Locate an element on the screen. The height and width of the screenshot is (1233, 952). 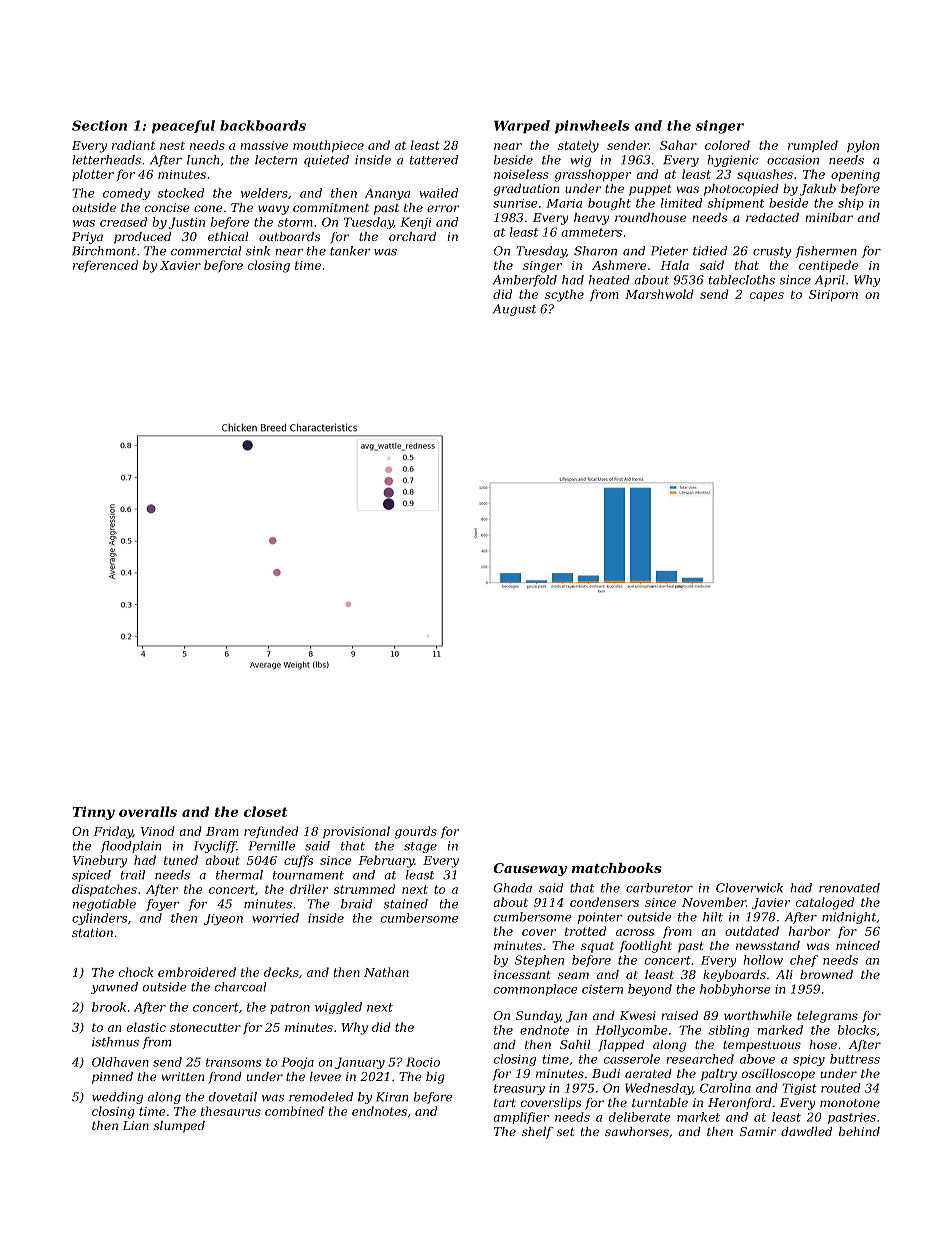
Xavier is located at coordinates (180, 265).
